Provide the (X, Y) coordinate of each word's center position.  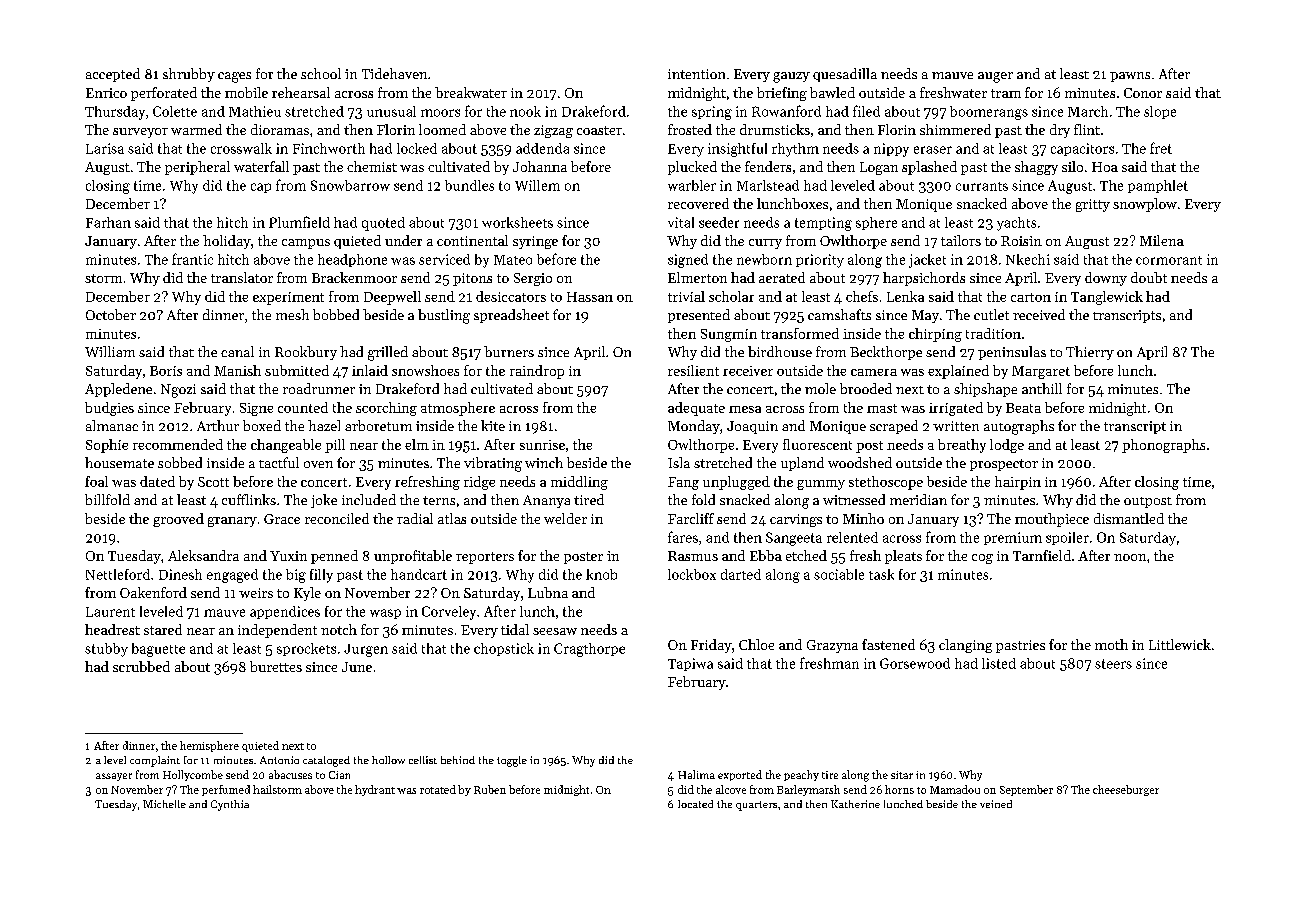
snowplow (1145, 205)
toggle (512, 761)
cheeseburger (1126, 790)
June (357, 667)
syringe (535, 242)
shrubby (189, 75)
